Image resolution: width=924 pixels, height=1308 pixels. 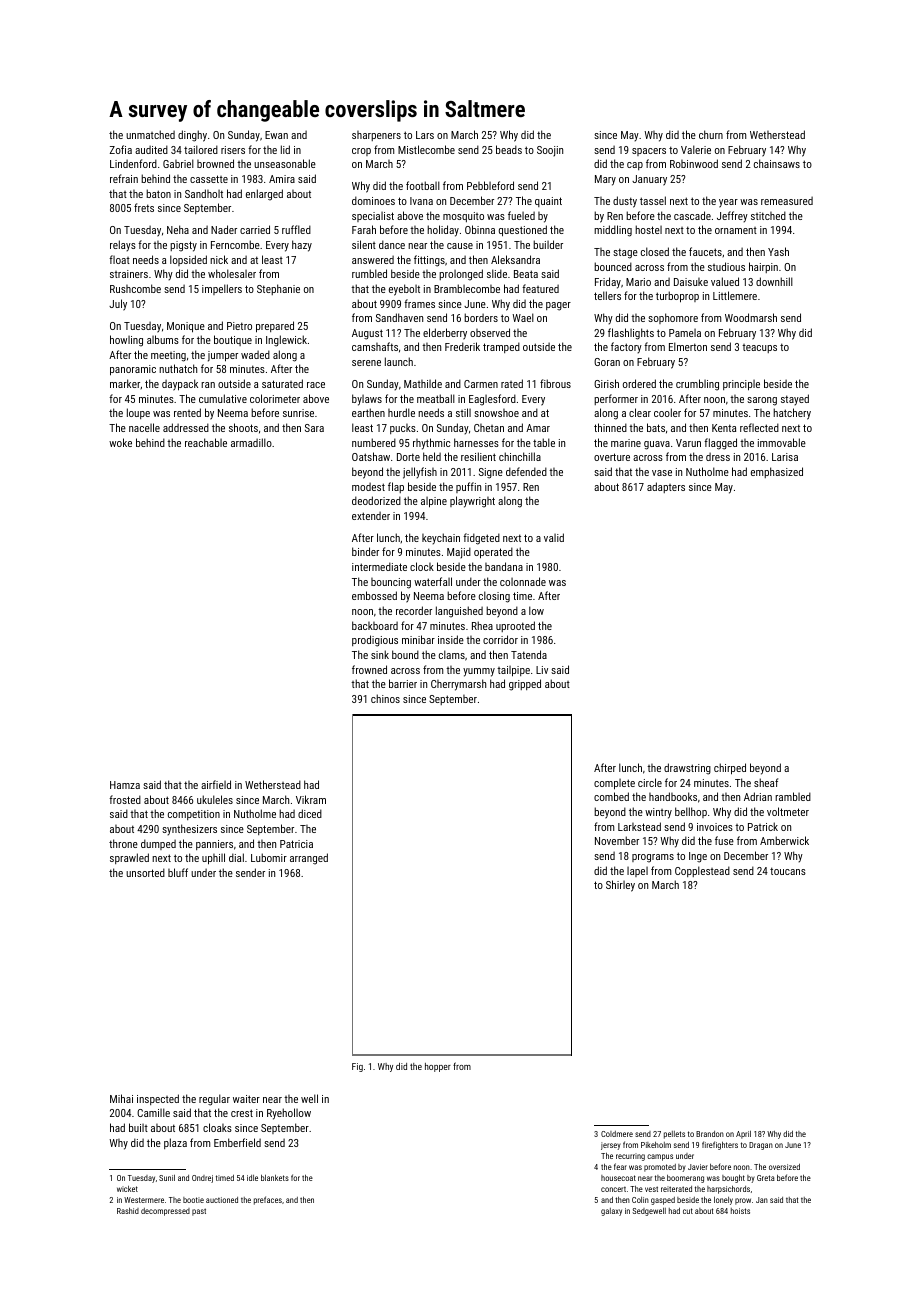 I want to click on chainsaws, so click(x=777, y=163).
